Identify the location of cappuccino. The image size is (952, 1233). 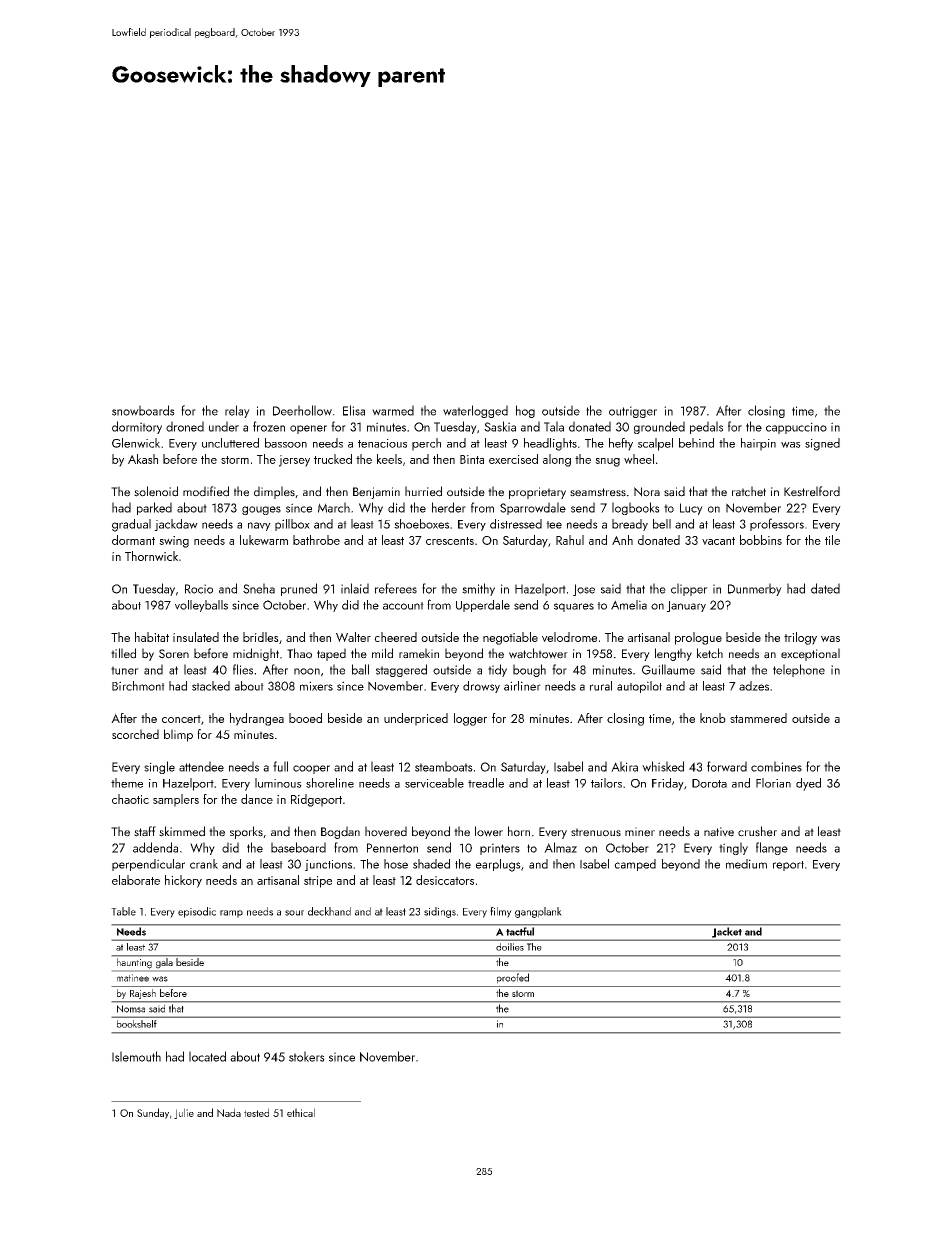
(796, 428).
